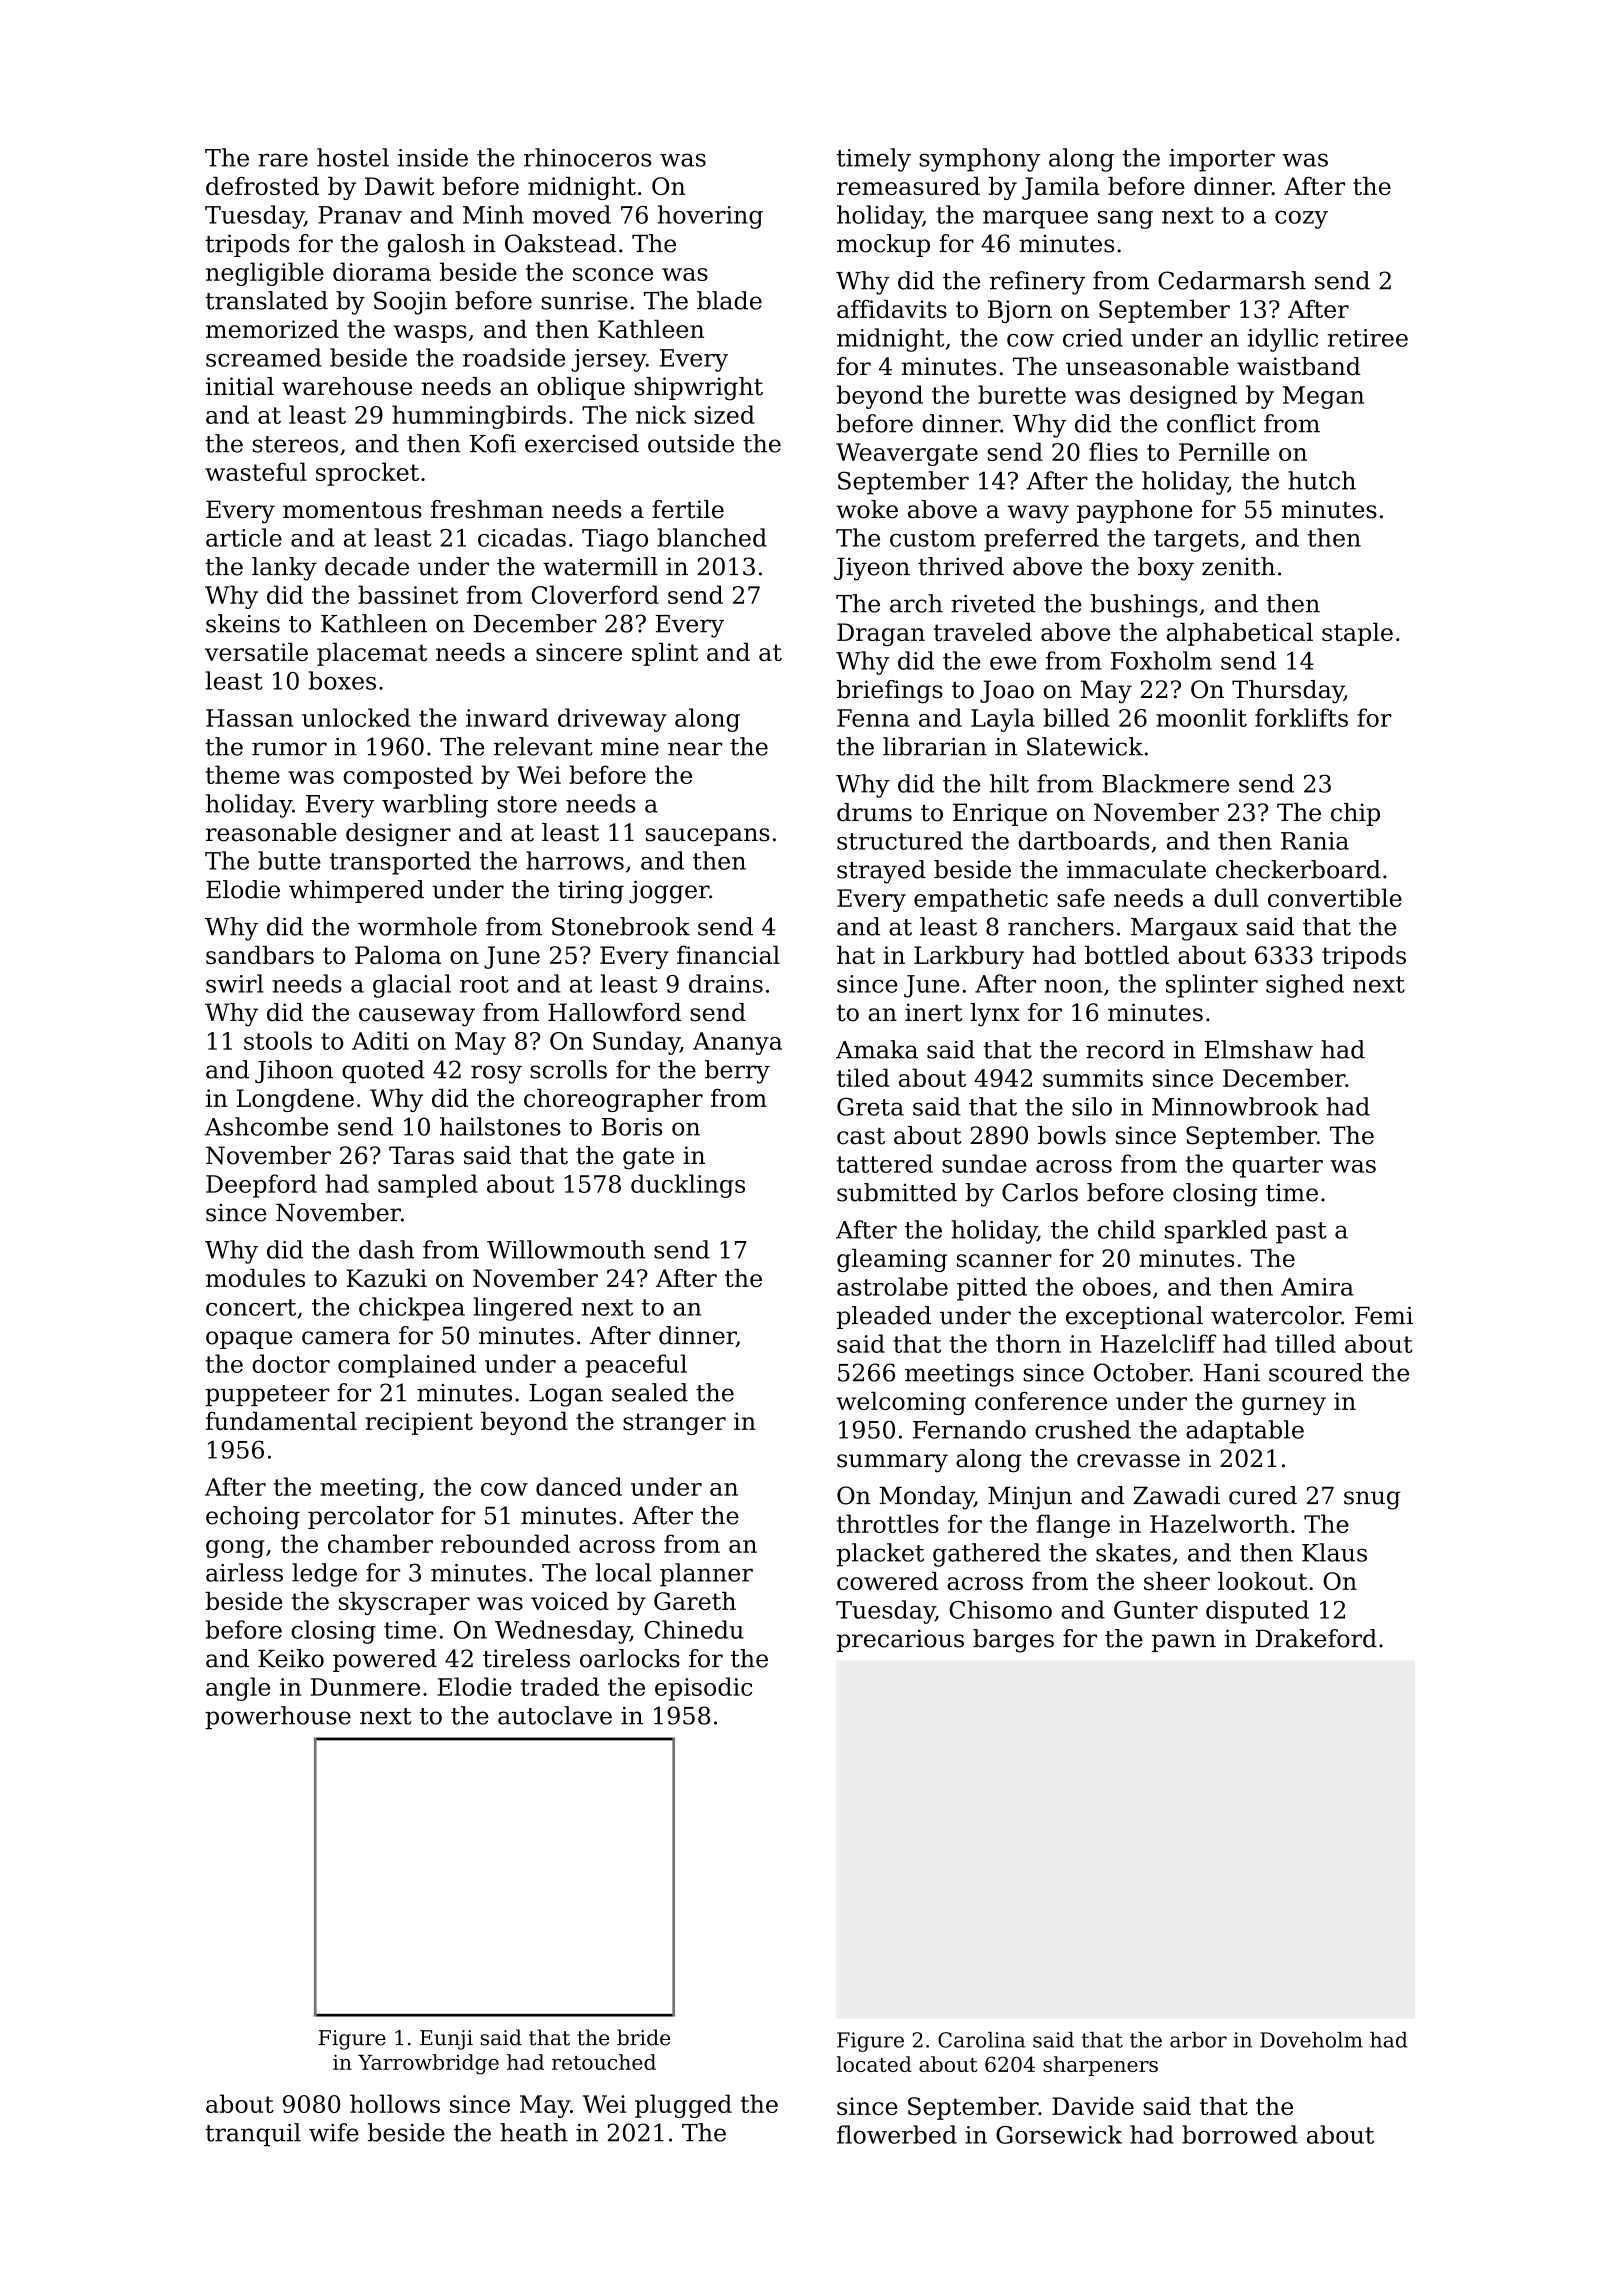 Image resolution: width=1620 pixels, height=2292 pixels. Describe the element at coordinates (295, 444) in the document. I see `stereos` at that location.
